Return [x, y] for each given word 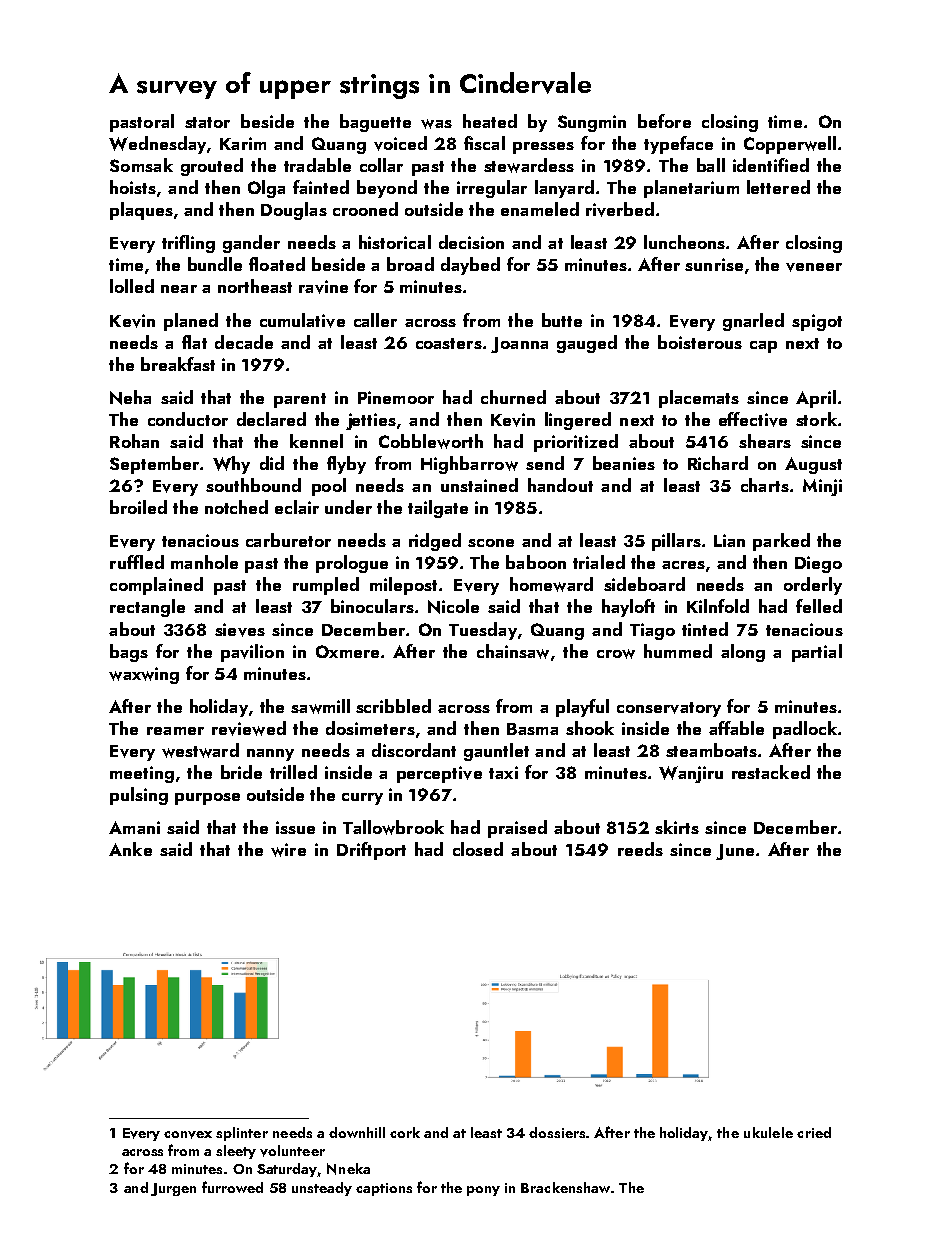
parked [781, 542]
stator [207, 122]
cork [405, 1132]
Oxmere [347, 651]
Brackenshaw [565, 1187]
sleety [236, 1152]
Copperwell [790, 145]
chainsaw [513, 651]
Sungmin [592, 123]
